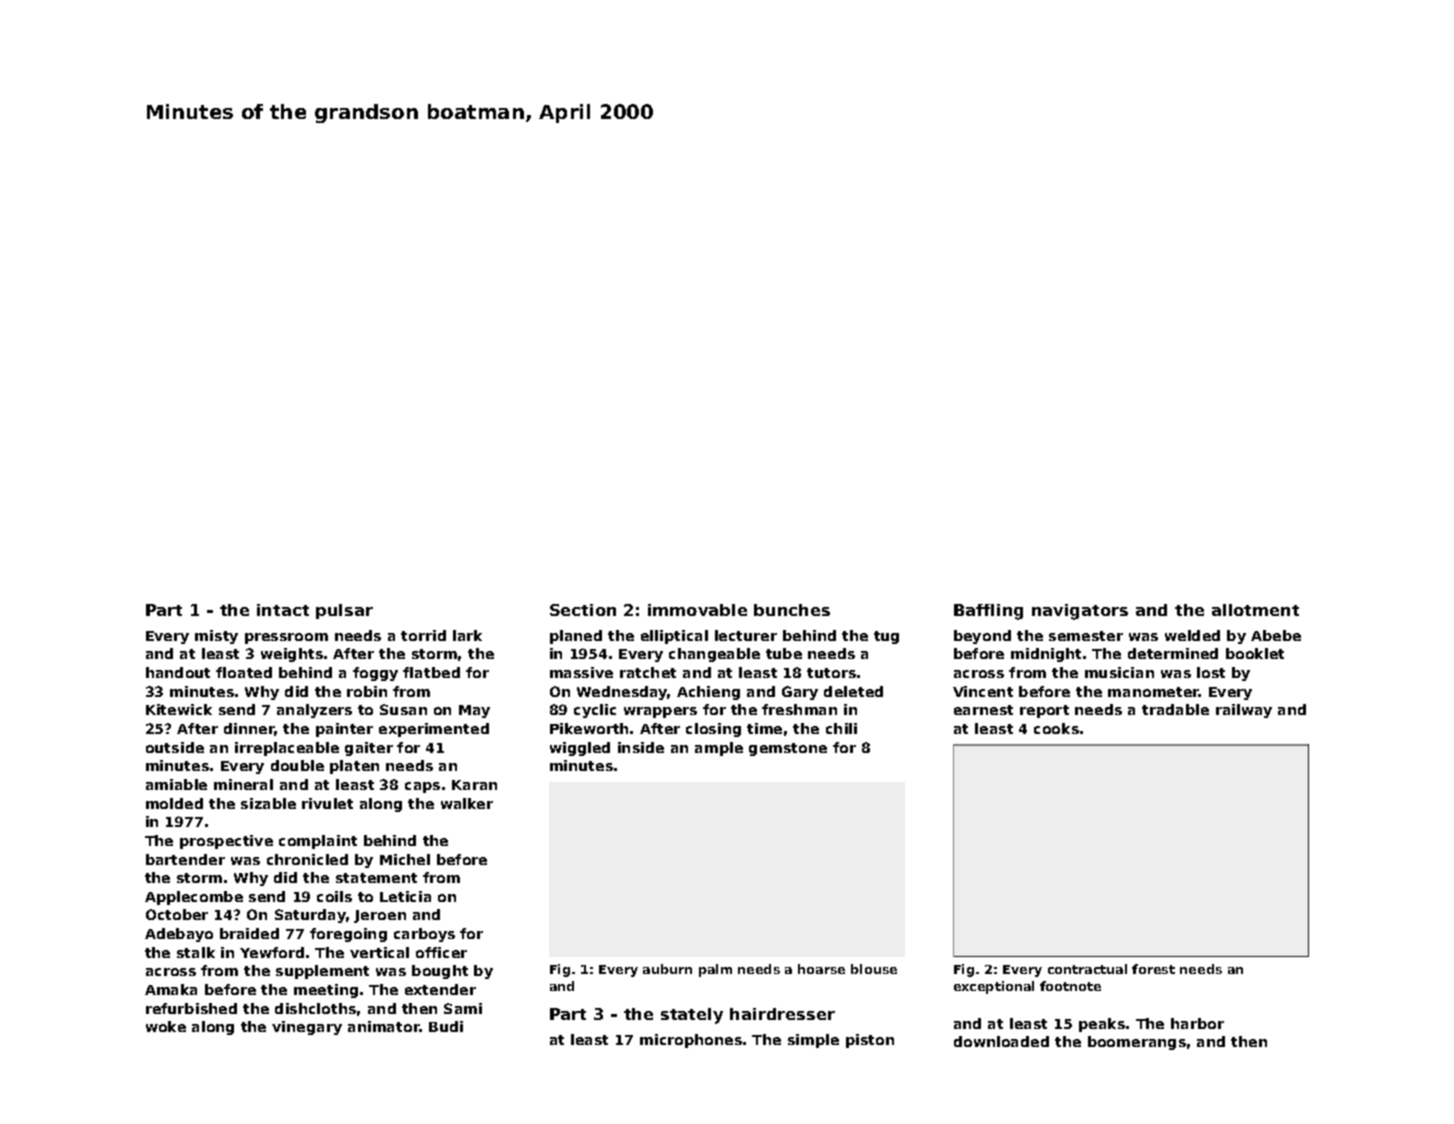  I want to click on woke, so click(166, 1026).
